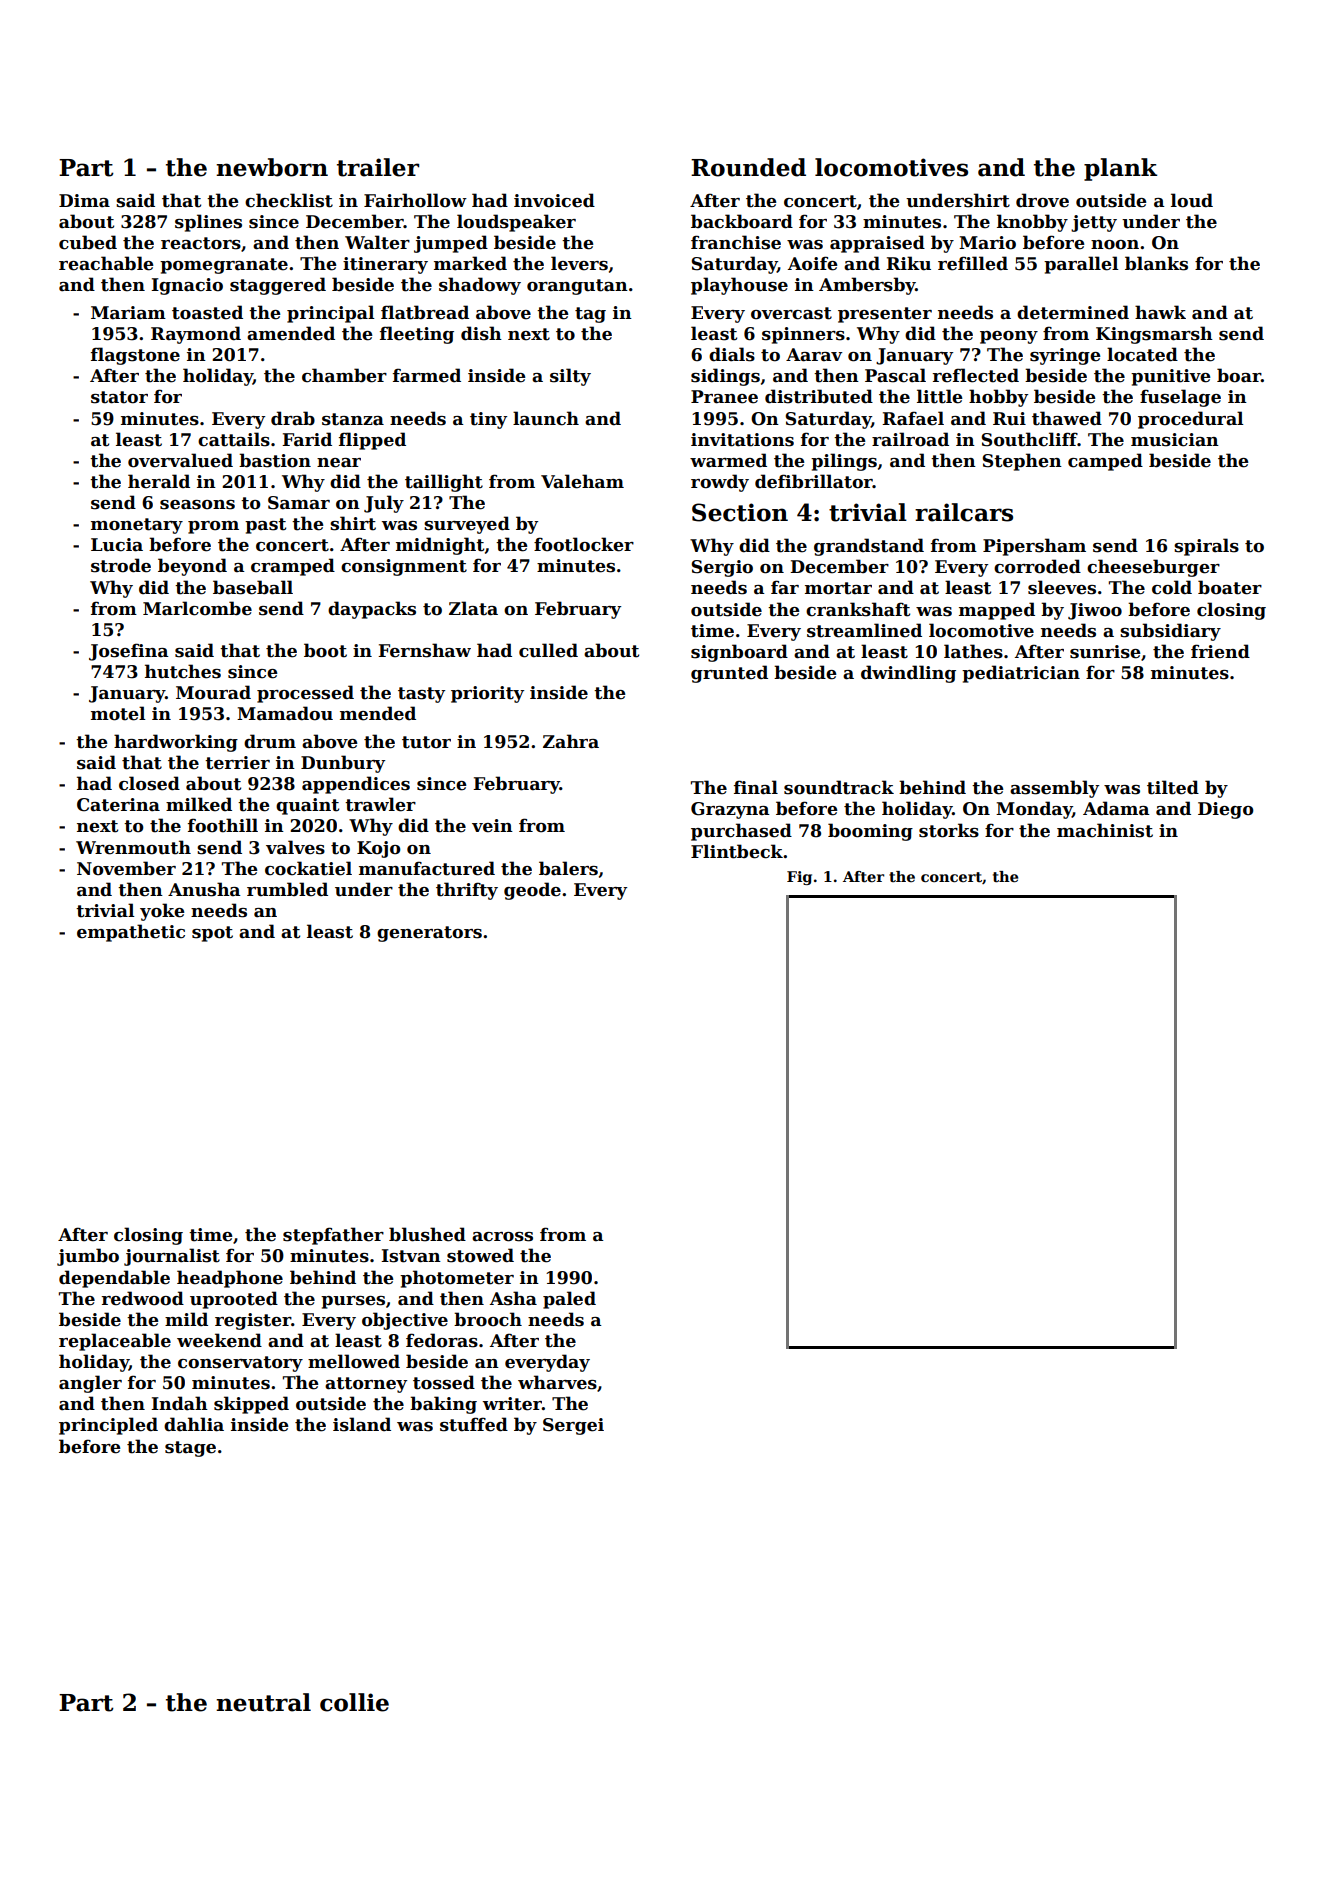  What do you see at coordinates (548, 650) in the image?
I see `culled` at bounding box center [548, 650].
